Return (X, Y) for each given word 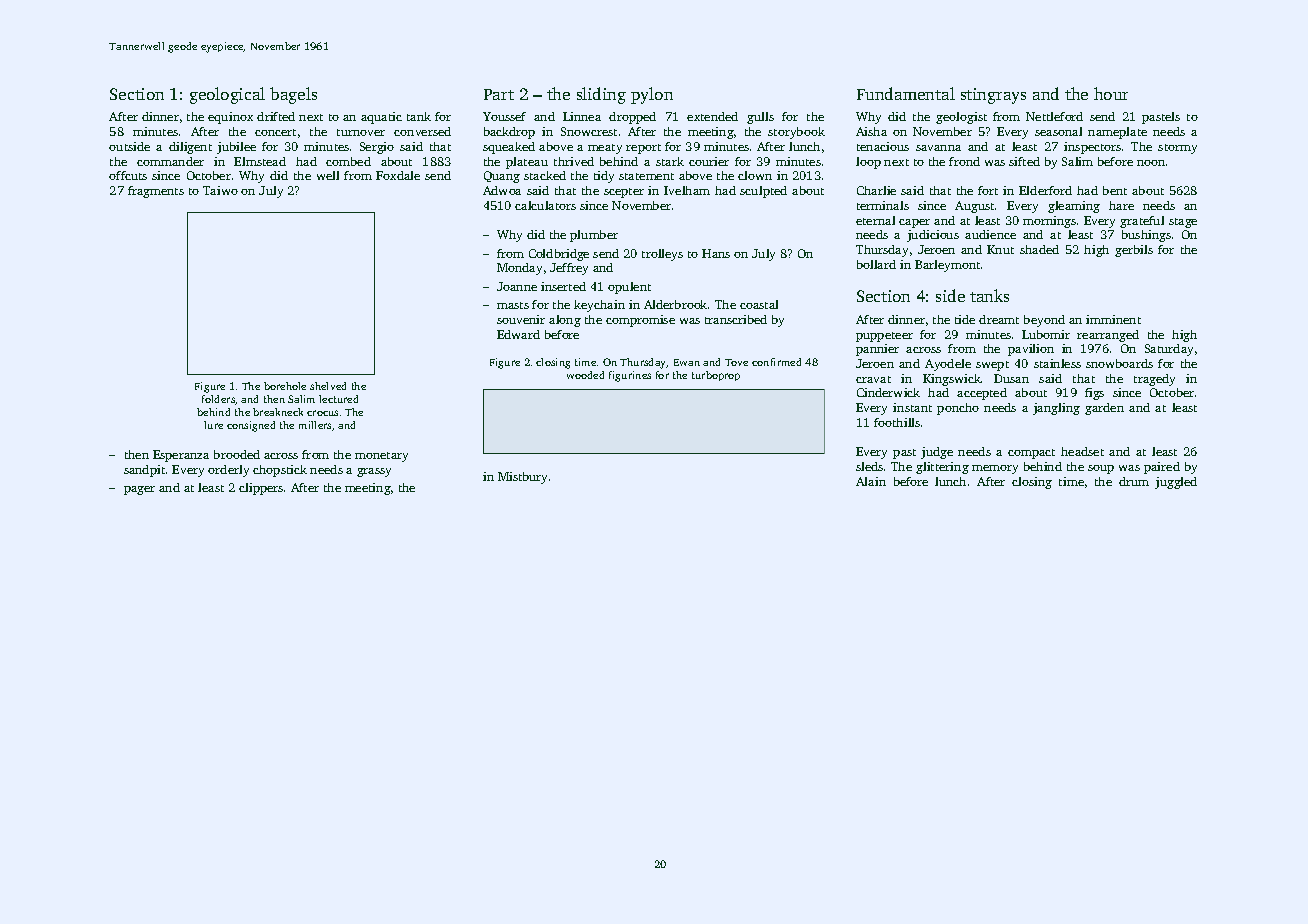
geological (227, 95)
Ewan (687, 362)
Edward (518, 334)
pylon (652, 95)
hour (1111, 93)
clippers (261, 489)
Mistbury (522, 478)
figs (1094, 394)
